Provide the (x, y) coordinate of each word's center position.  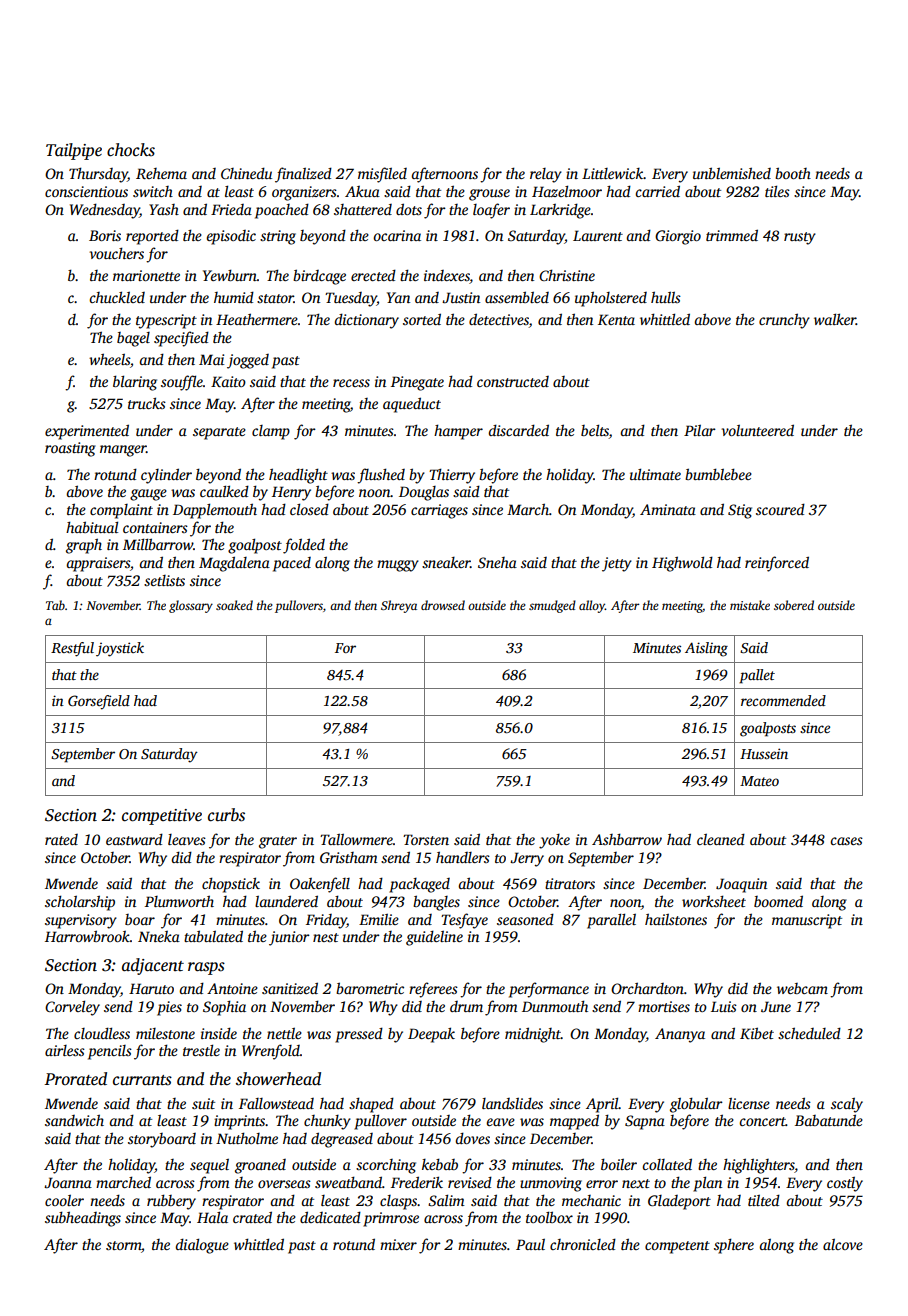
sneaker (446, 562)
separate (219, 433)
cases (846, 841)
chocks (131, 150)
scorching (386, 1166)
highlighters (759, 1166)
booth (793, 173)
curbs (226, 815)
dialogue (202, 1246)
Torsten (426, 839)
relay (546, 175)
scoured (780, 509)
